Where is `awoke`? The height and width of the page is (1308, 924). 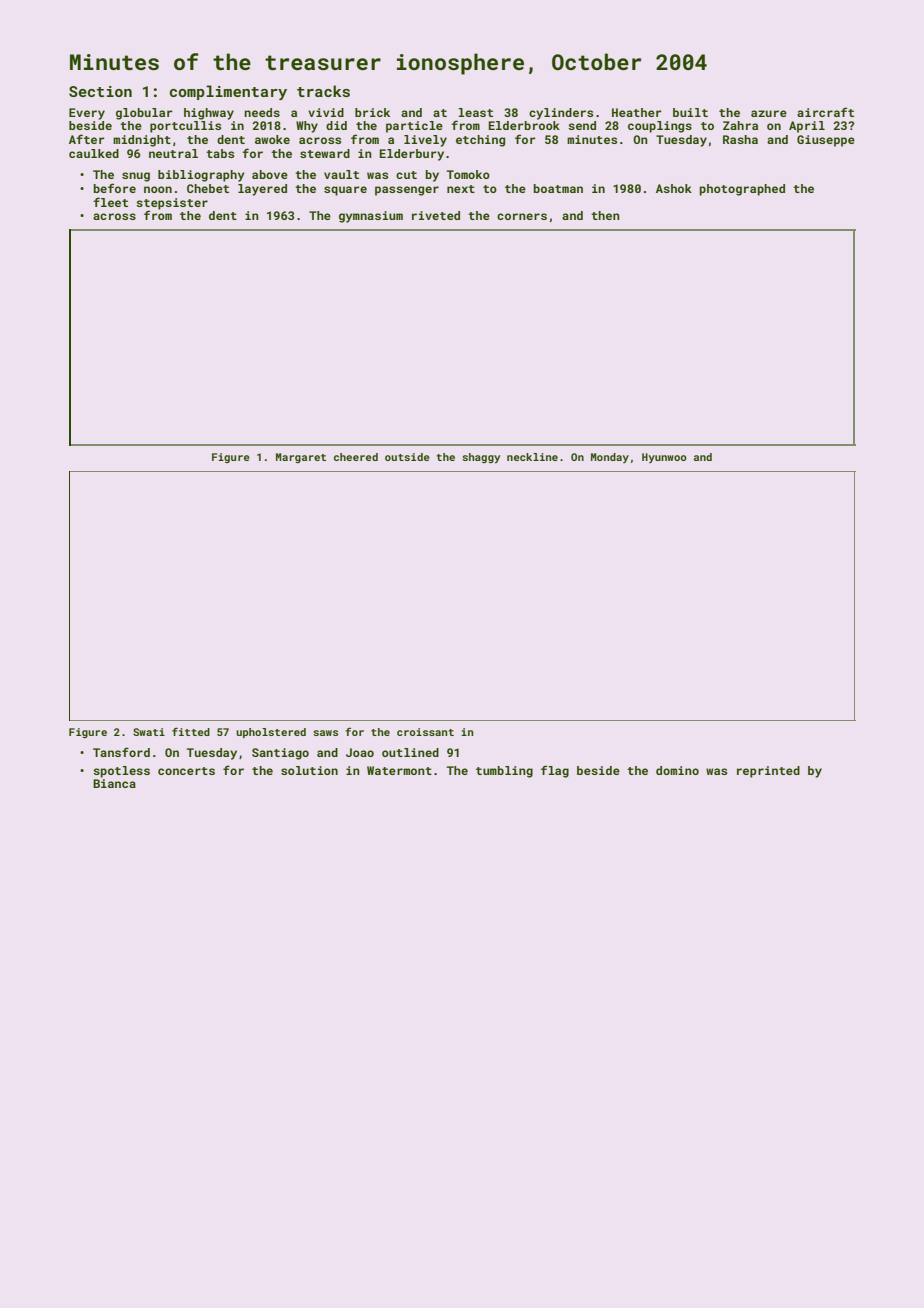
awoke is located at coordinates (272, 139).
